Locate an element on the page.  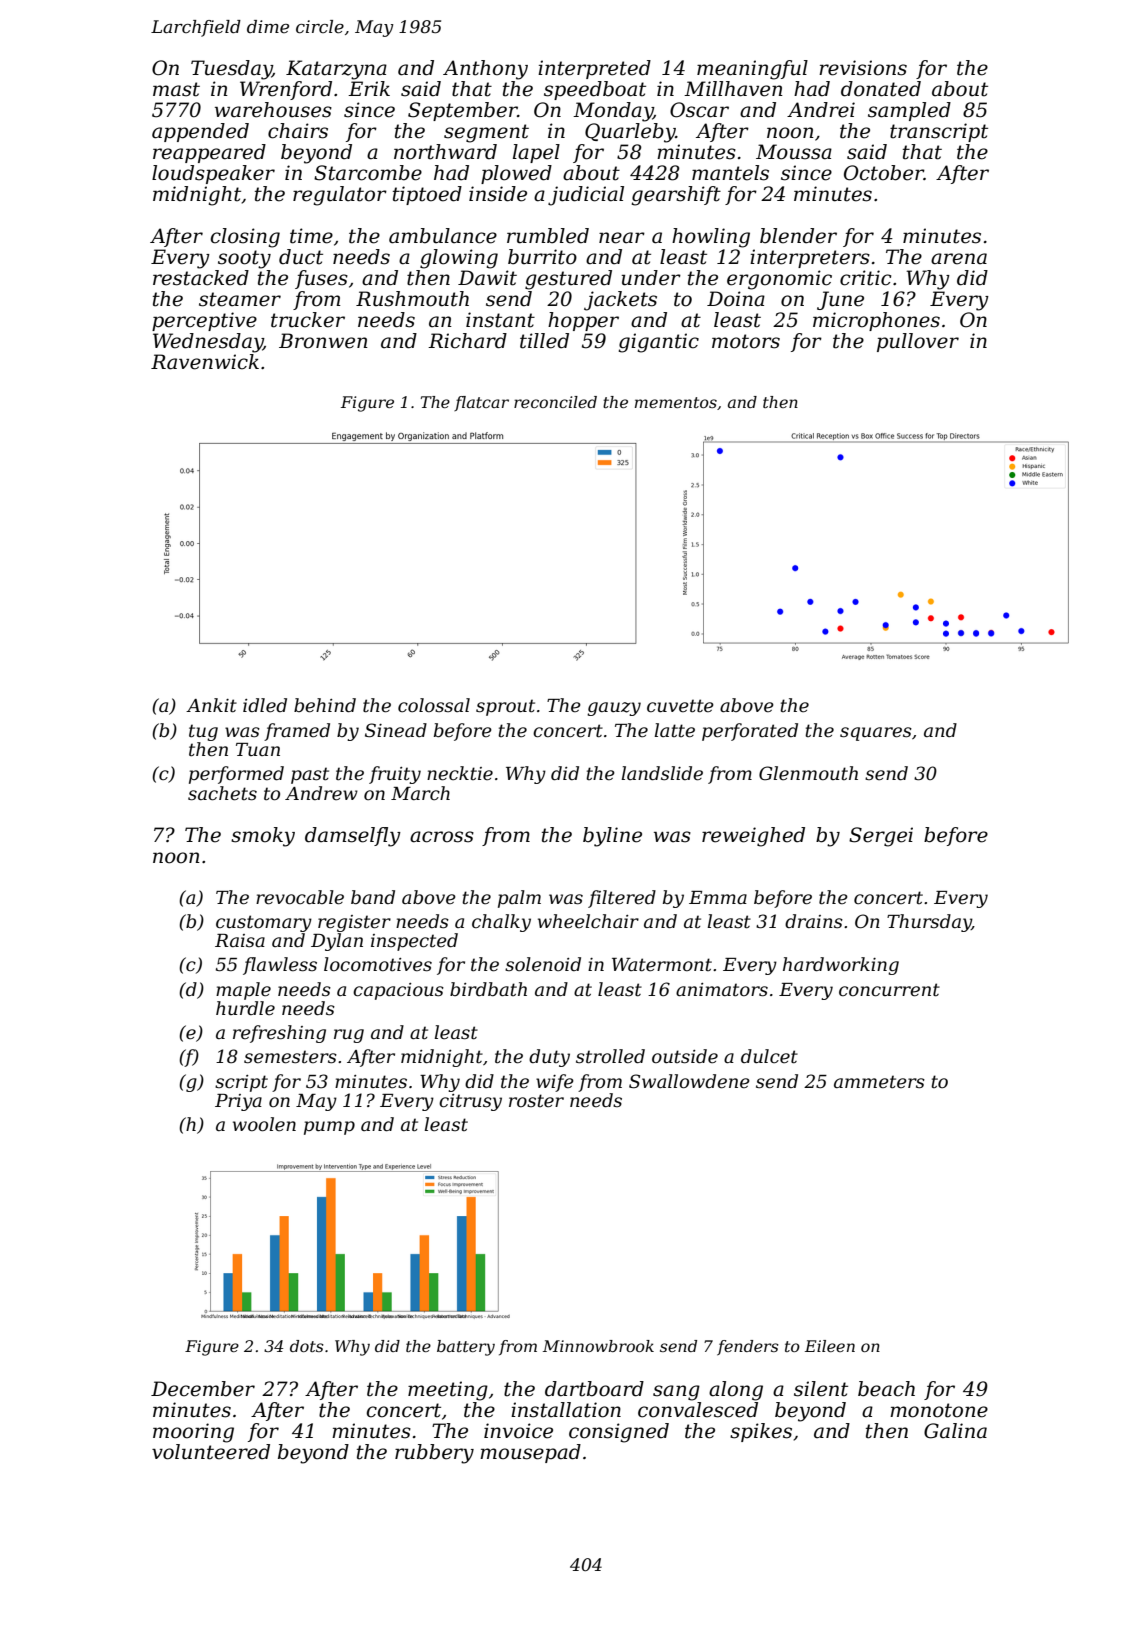
consigned is located at coordinates (619, 1433).
